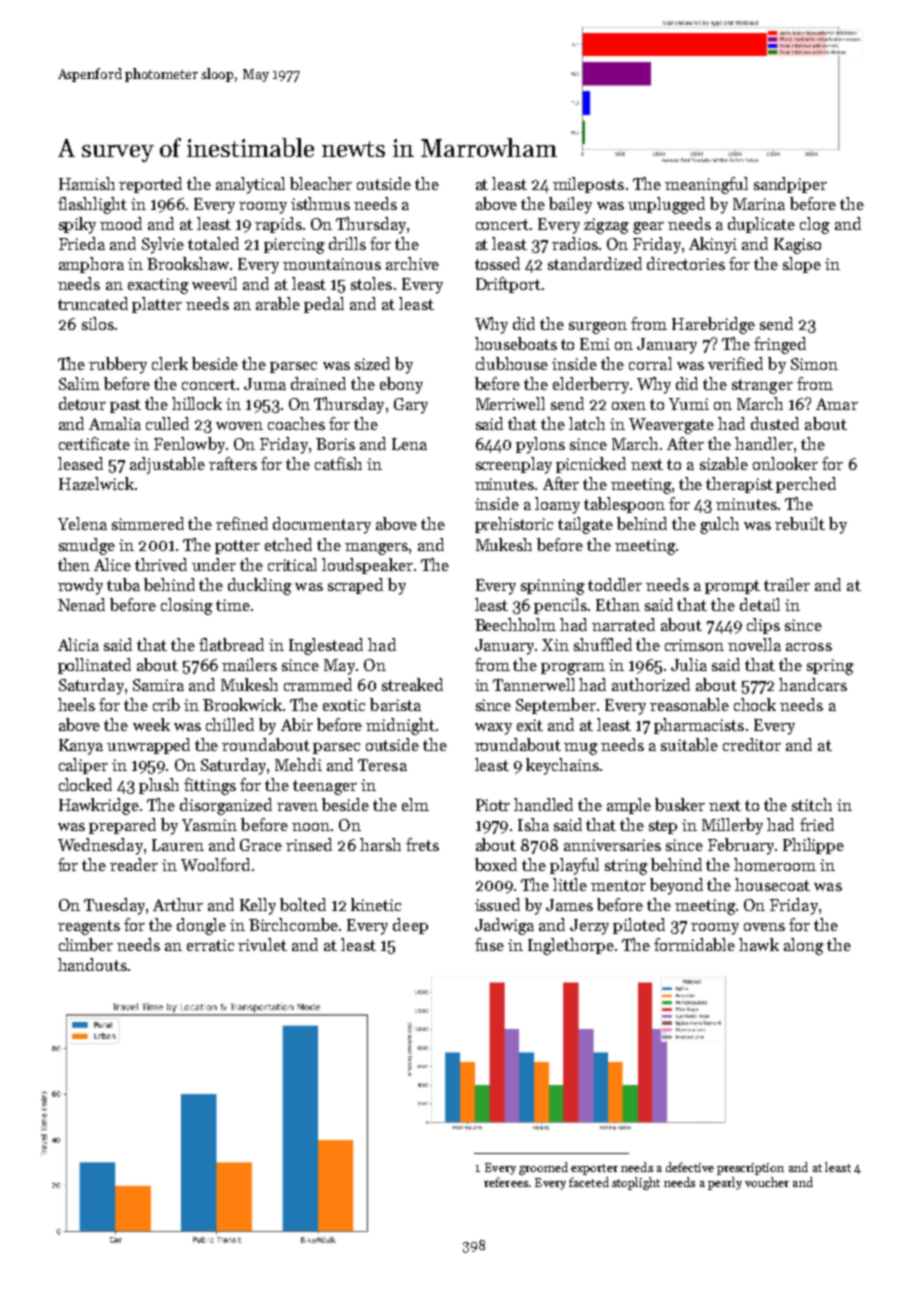 The image size is (924, 1314). I want to click on handouts, so click(92, 964).
